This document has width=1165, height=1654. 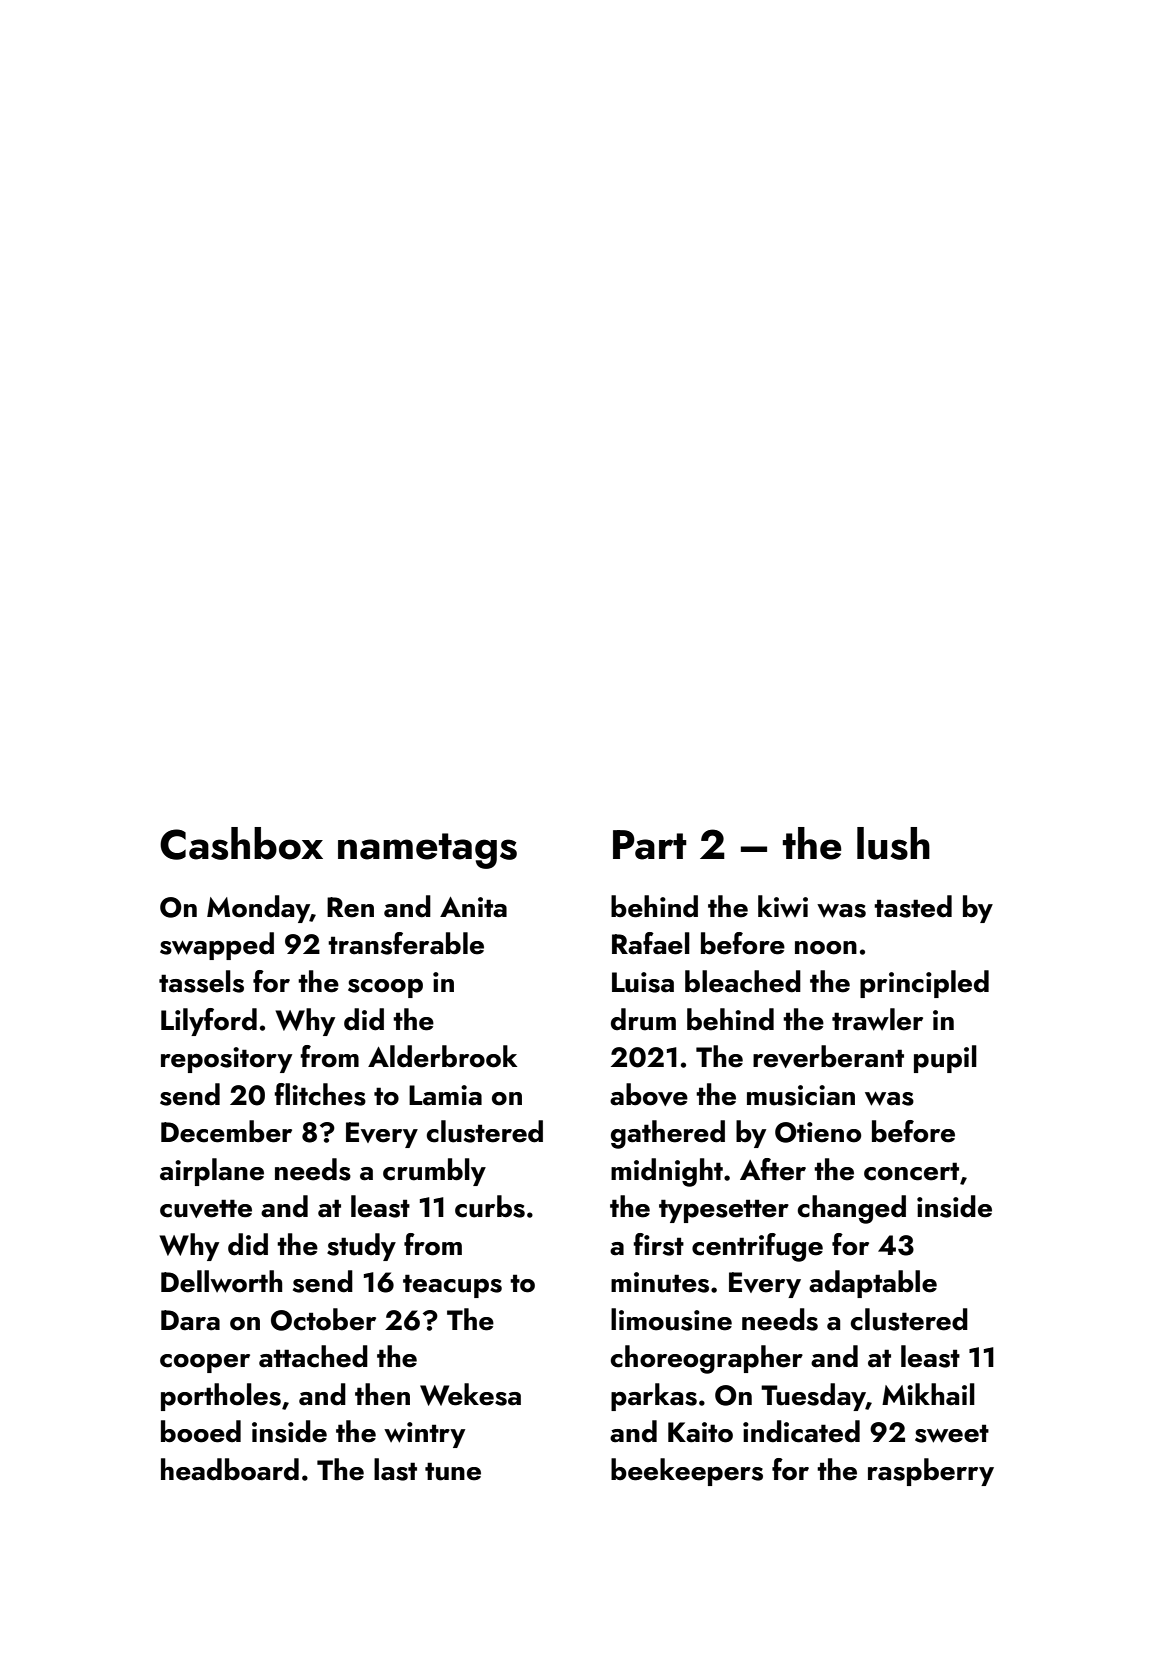 What do you see at coordinates (395, 1469) in the document?
I see `last` at bounding box center [395, 1469].
